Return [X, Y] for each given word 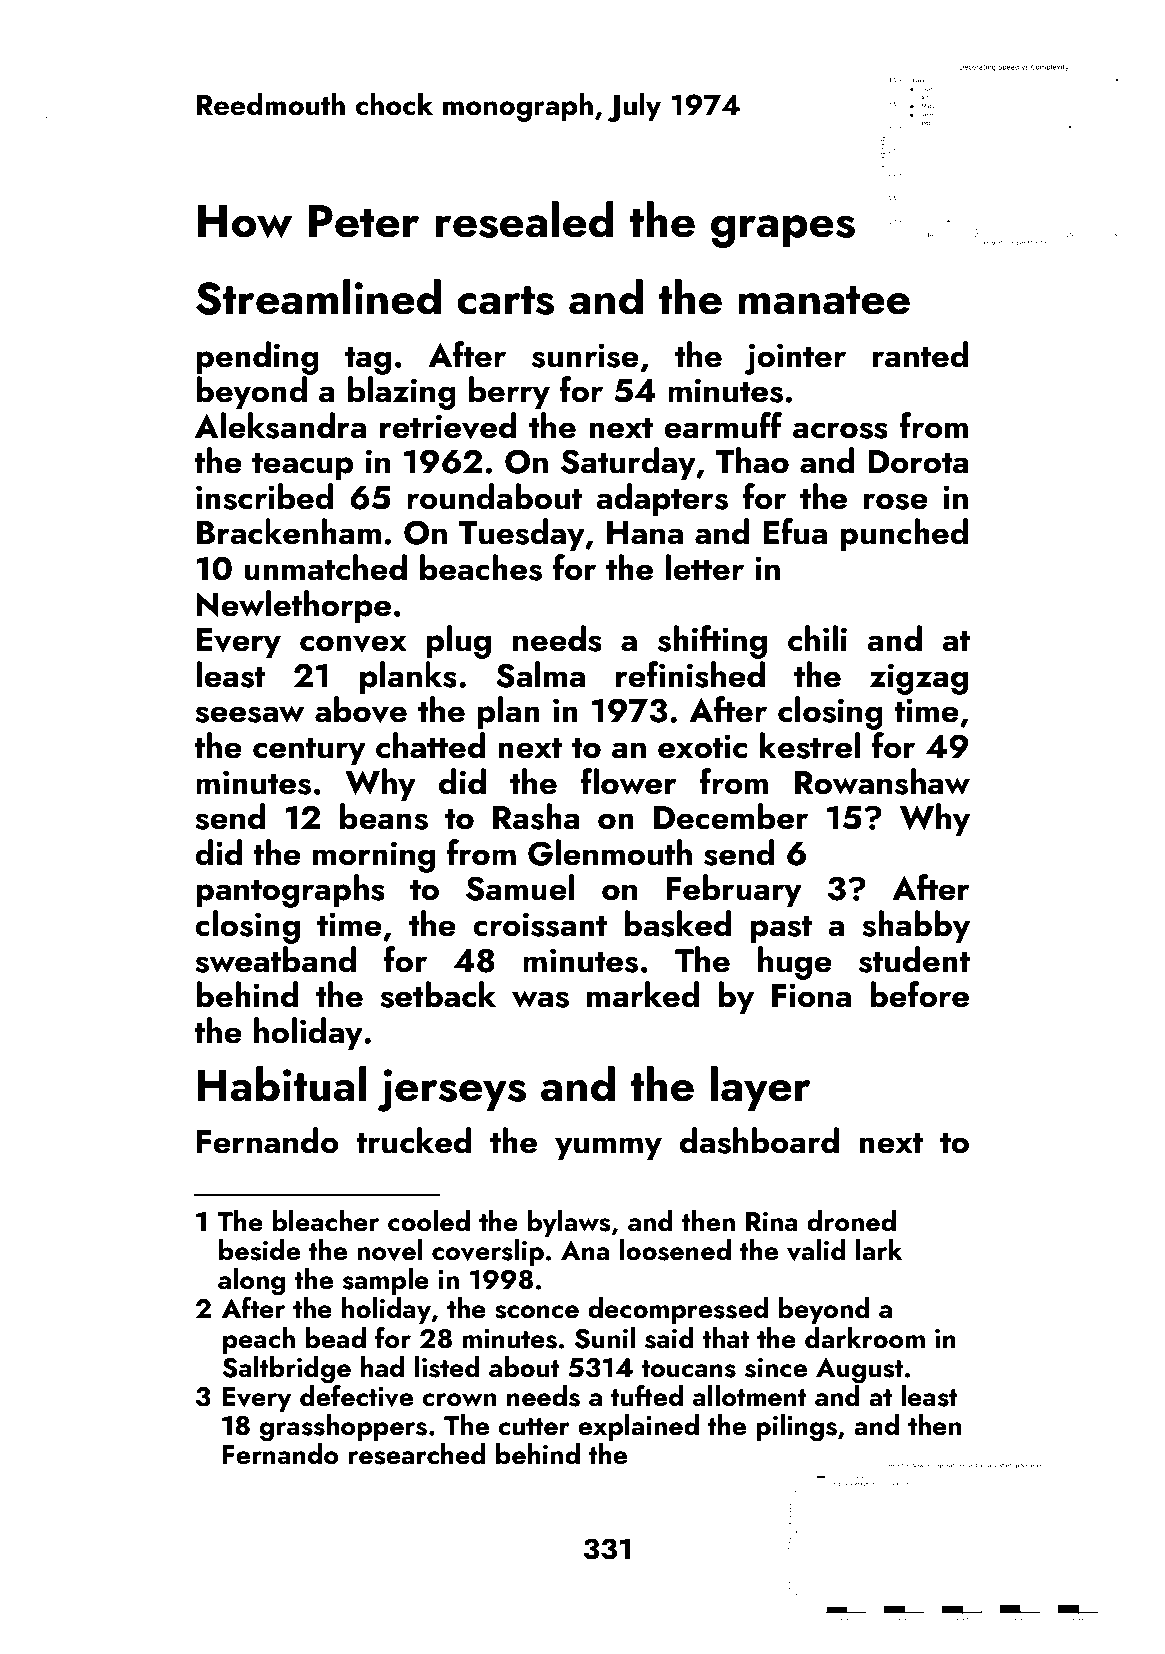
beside [259, 1250]
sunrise [585, 355]
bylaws [569, 1223]
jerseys [452, 1090]
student [914, 959]
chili [817, 638]
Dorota [918, 462]
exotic [702, 746]
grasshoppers [343, 1428]
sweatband [275, 959]
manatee [824, 300]
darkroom [865, 1338]
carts [505, 300]
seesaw [250, 714]
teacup [302, 466]
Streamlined [318, 297]
